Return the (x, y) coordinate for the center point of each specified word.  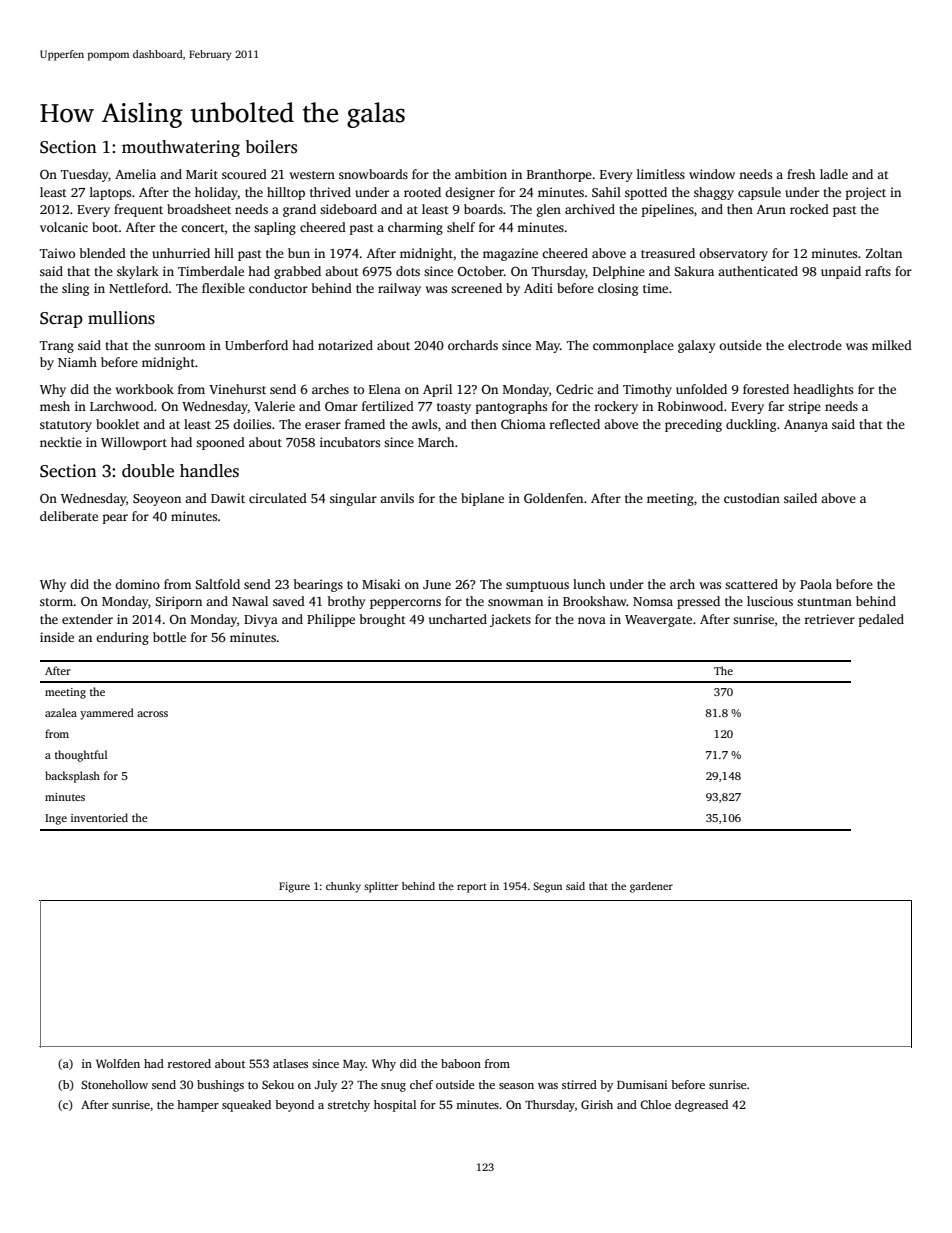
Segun (547, 887)
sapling (275, 228)
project (866, 193)
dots (408, 271)
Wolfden (118, 1063)
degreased (701, 1106)
